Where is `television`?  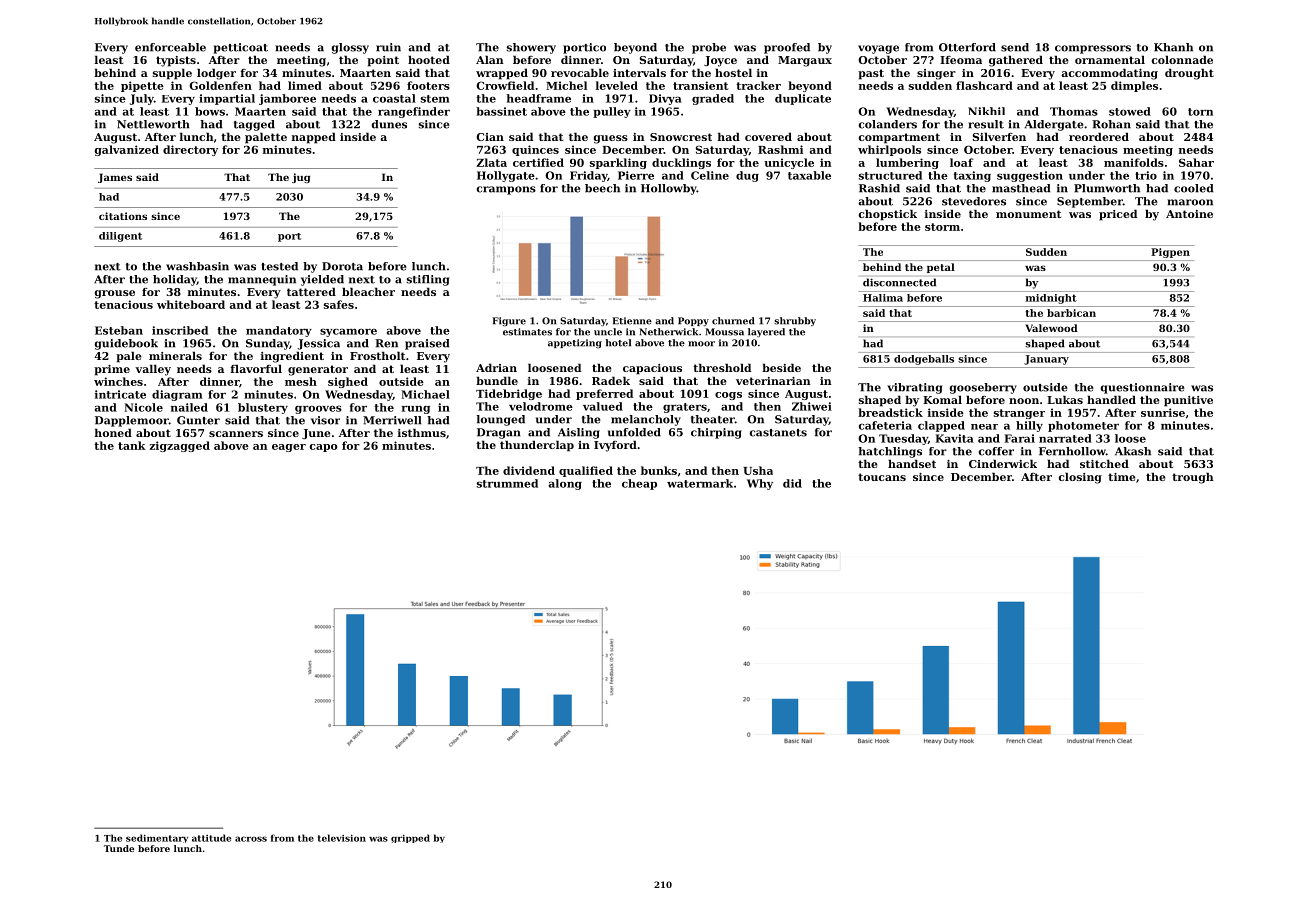 television is located at coordinates (342, 838).
